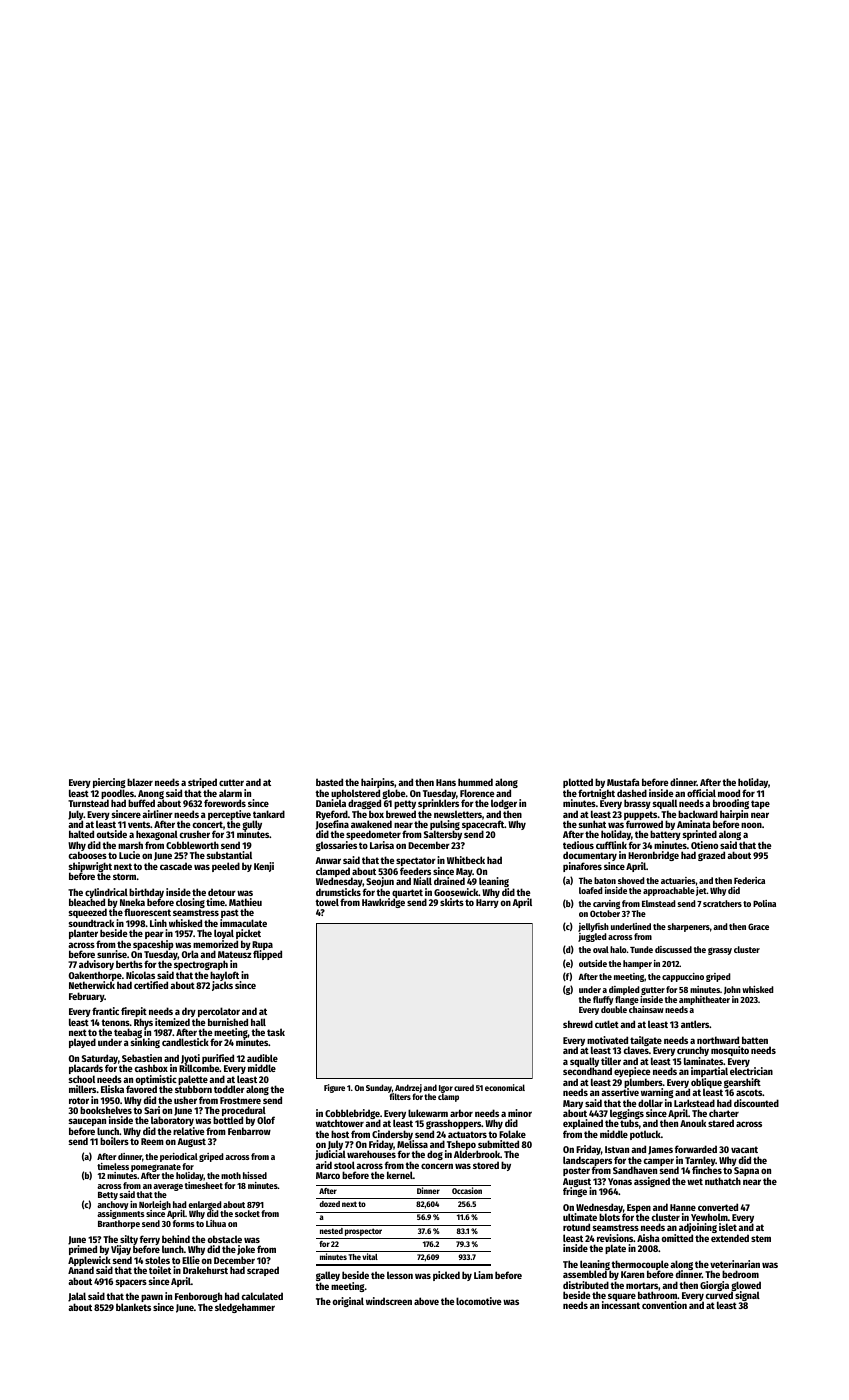  What do you see at coordinates (130, 845) in the screenshot?
I see `marsh` at bounding box center [130, 845].
